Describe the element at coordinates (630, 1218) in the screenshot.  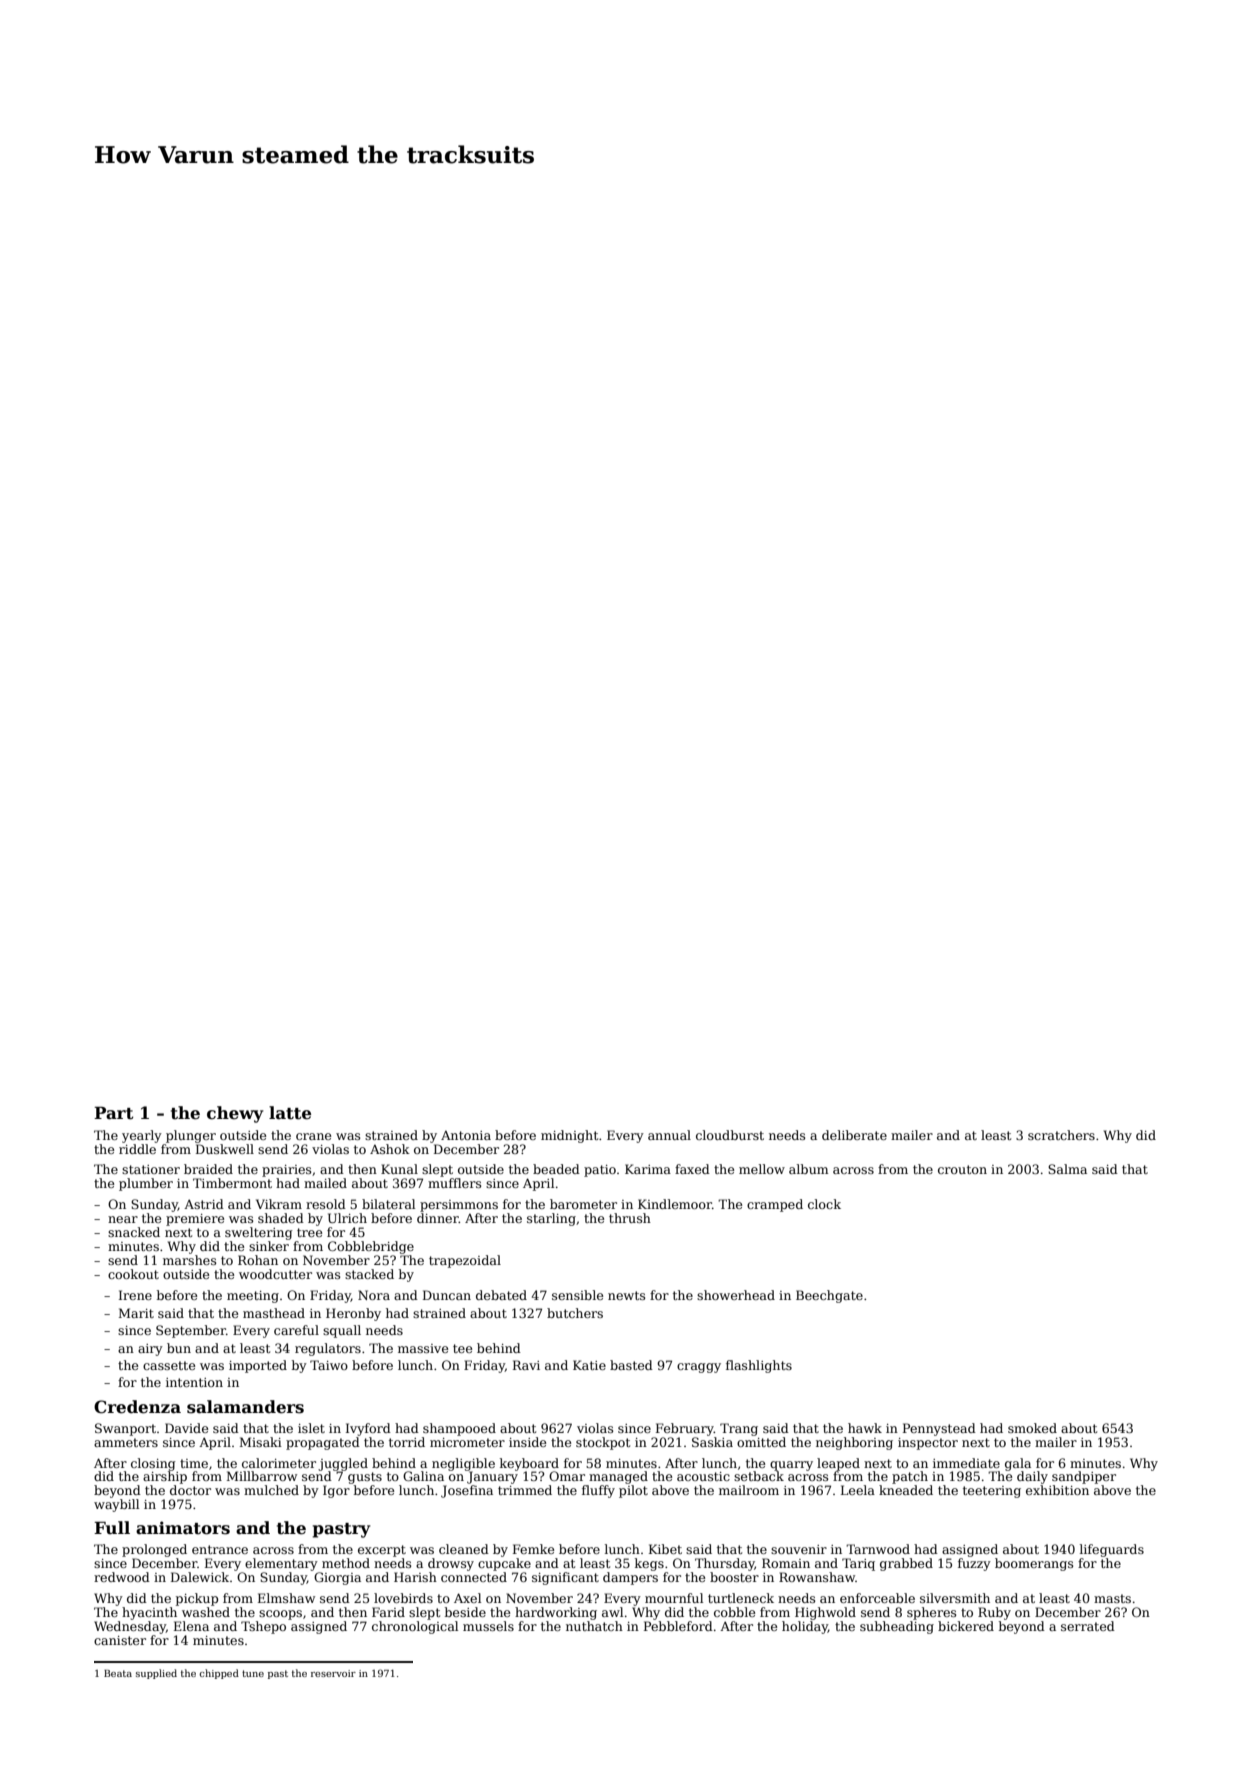
I see `thrush` at that location.
